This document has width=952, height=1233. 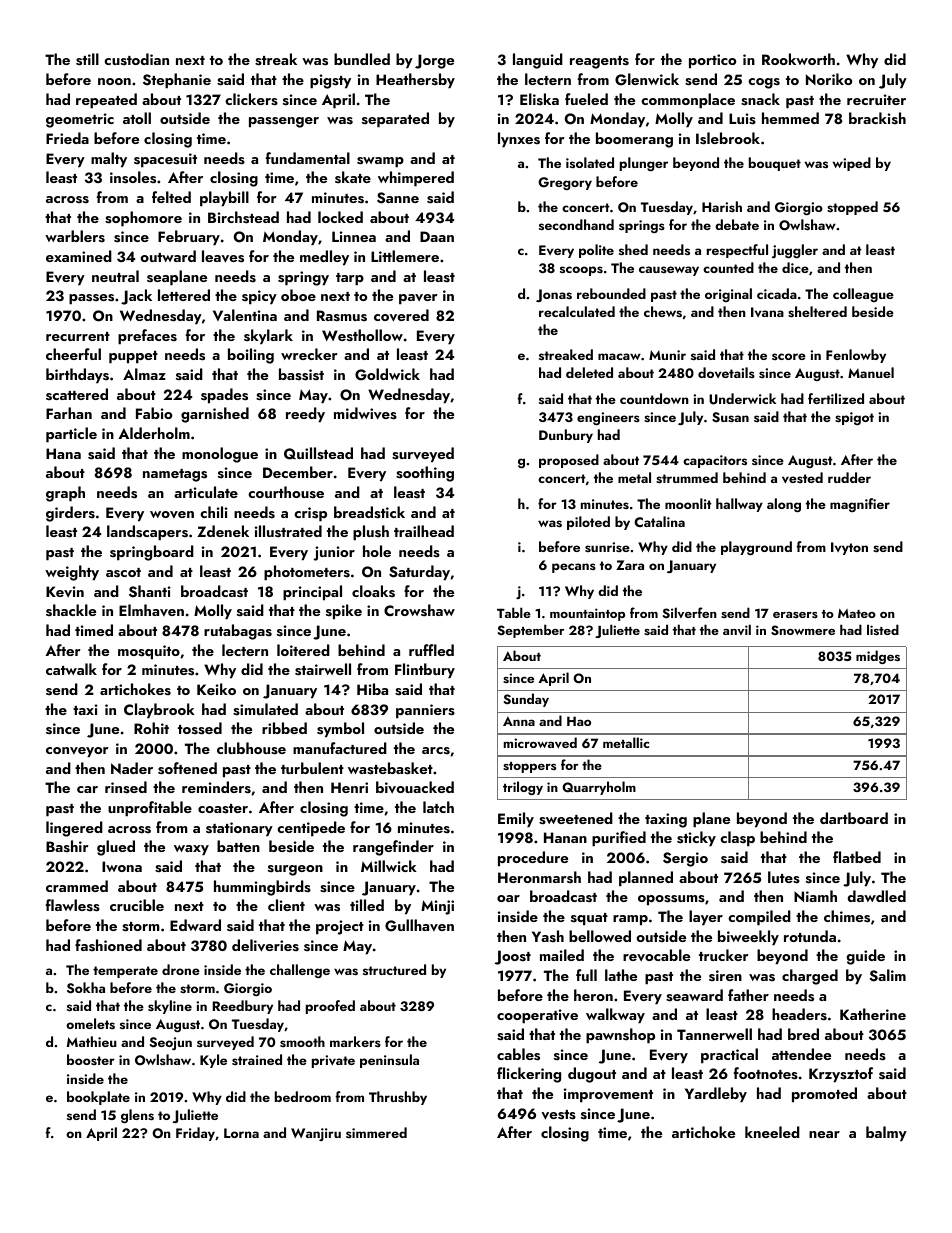 What do you see at coordinates (857, 857) in the document?
I see `flatbed` at bounding box center [857, 857].
